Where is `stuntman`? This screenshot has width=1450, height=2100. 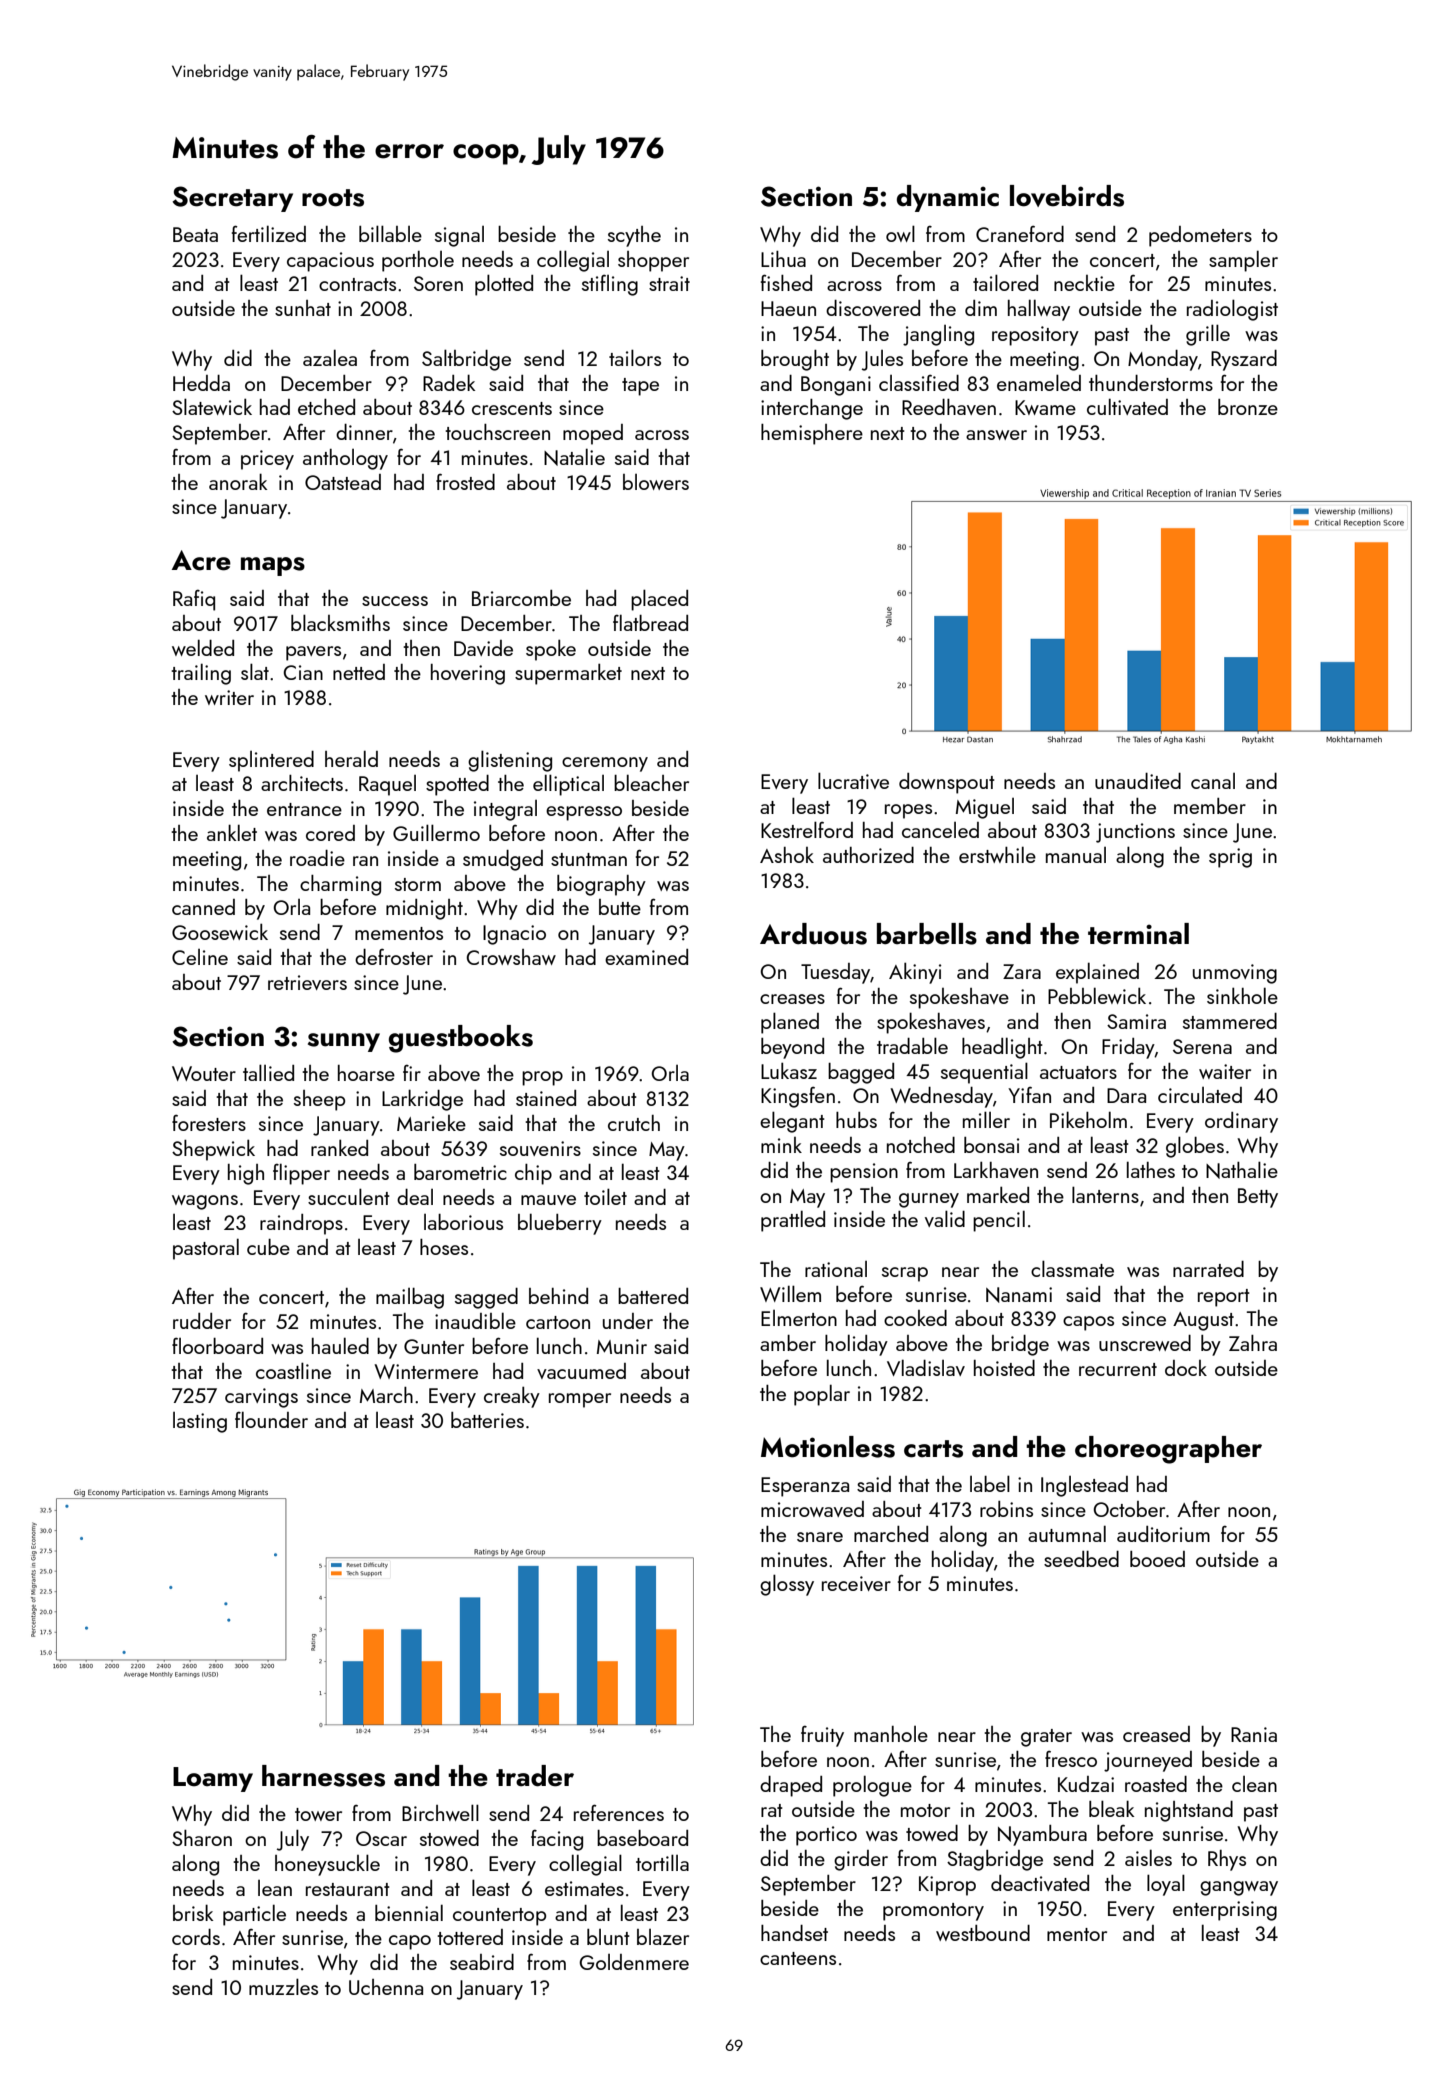 stuntman is located at coordinates (589, 859).
